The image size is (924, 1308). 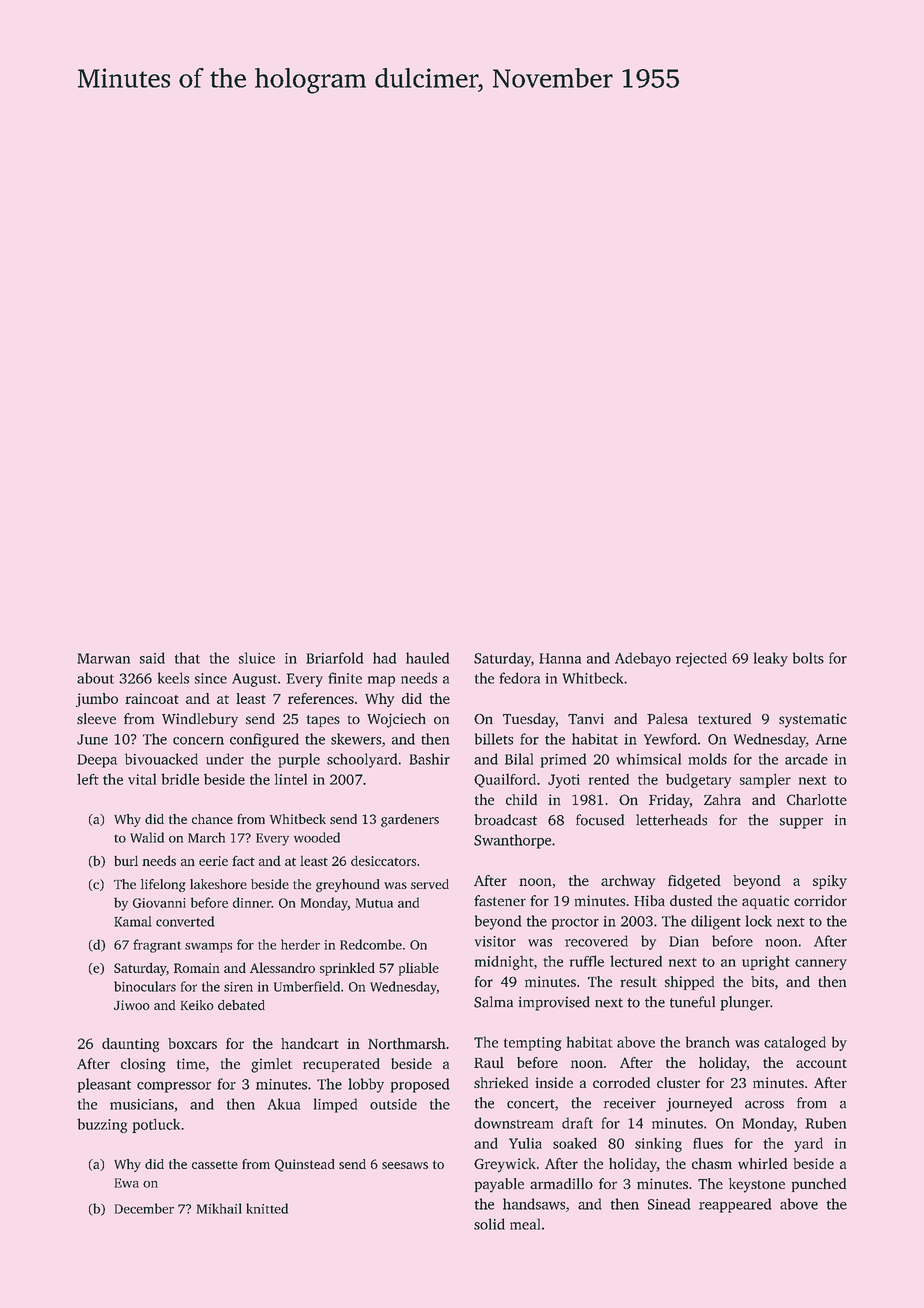 I want to click on supper, so click(x=801, y=823).
